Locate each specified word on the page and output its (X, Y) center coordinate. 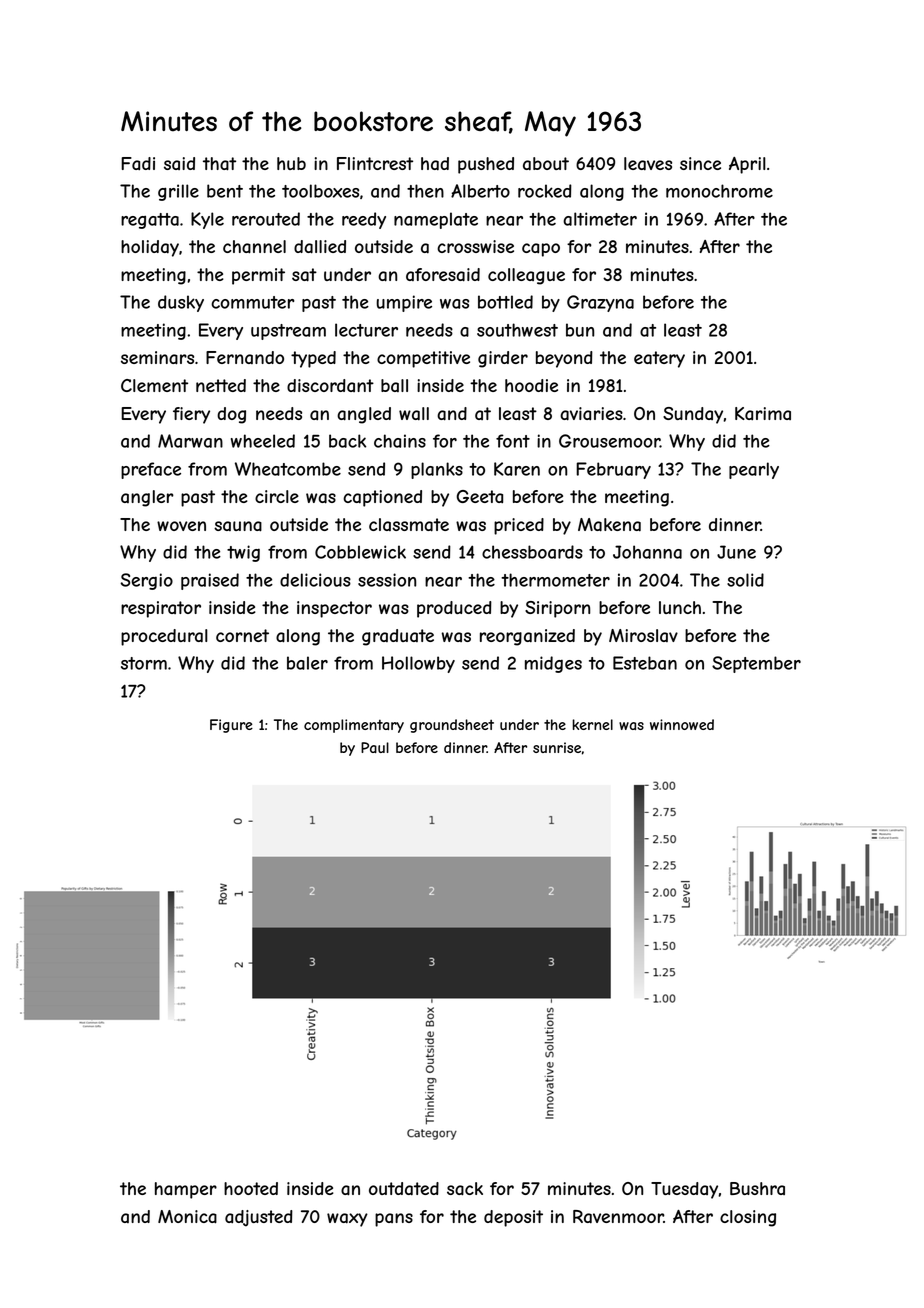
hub (291, 163)
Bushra (757, 1188)
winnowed (682, 724)
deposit (513, 1218)
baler (307, 663)
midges (553, 664)
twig (243, 553)
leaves (648, 164)
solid (745, 580)
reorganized (527, 637)
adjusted (259, 1218)
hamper (186, 1190)
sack (465, 1189)
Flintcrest (375, 163)
